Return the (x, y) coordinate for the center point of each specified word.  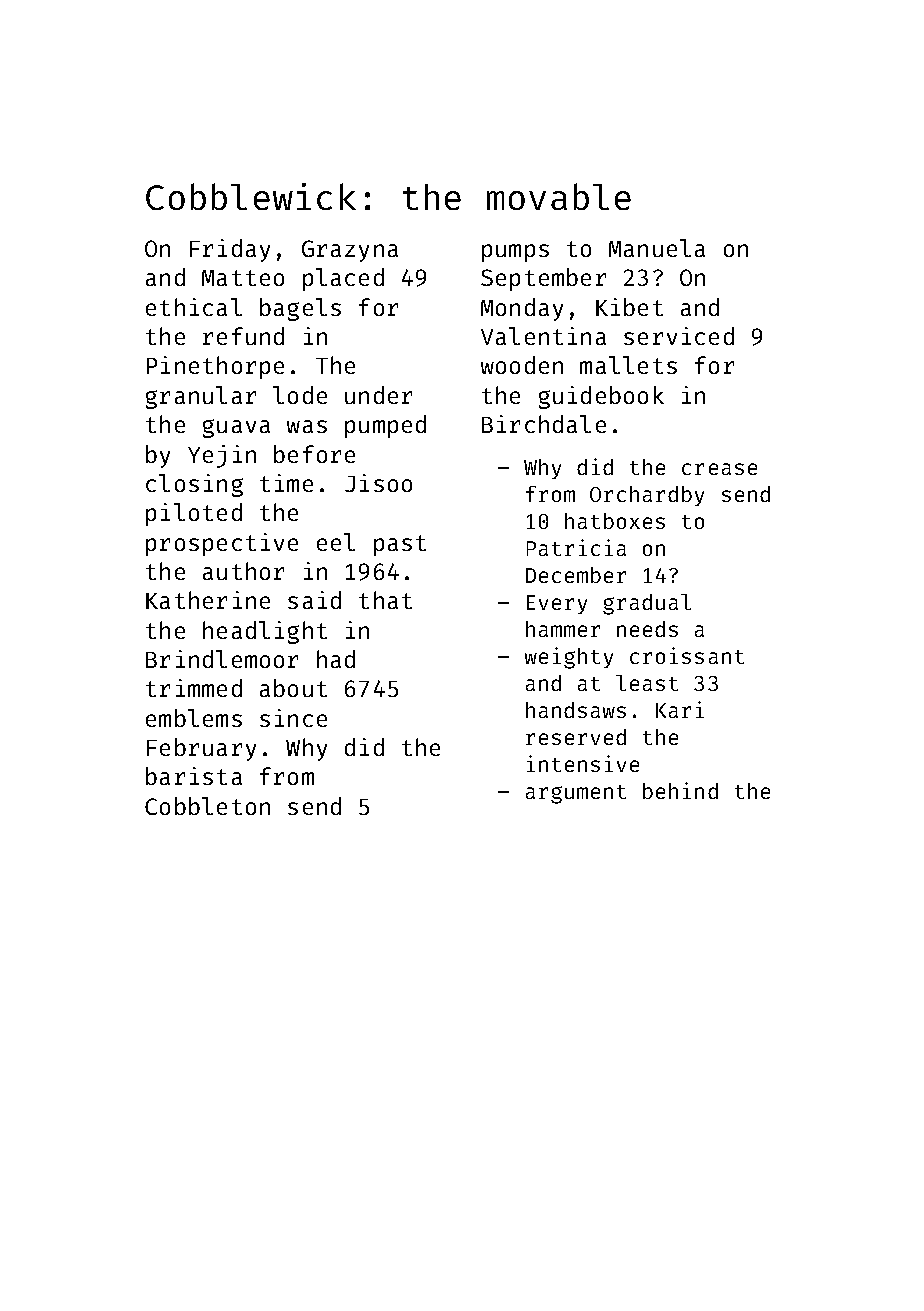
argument (576, 794)
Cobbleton (207, 806)
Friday (230, 250)
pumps (515, 253)
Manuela (657, 248)
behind (680, 790)
